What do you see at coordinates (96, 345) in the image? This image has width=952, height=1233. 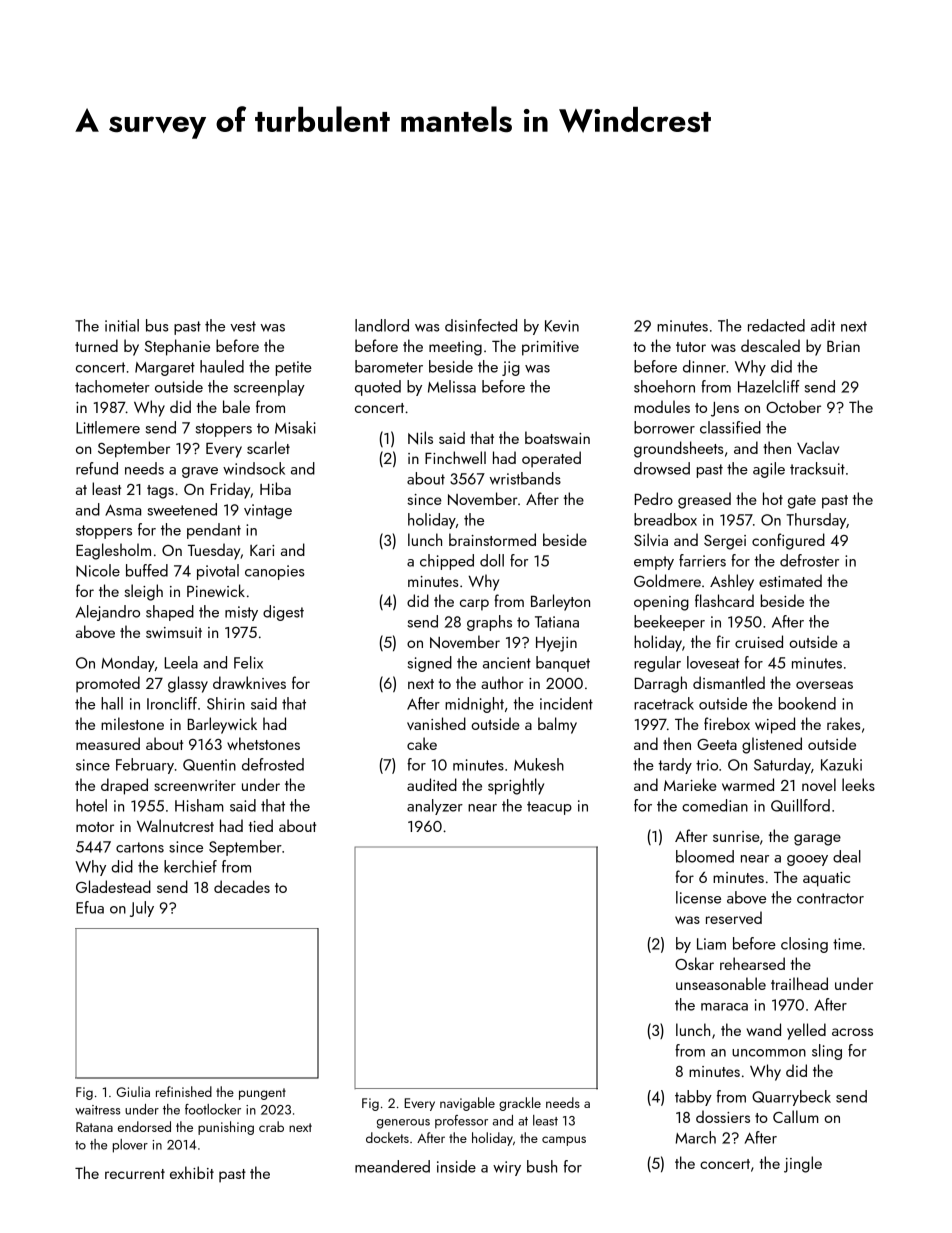 I see `turned` at bounding box center [96, 345].
